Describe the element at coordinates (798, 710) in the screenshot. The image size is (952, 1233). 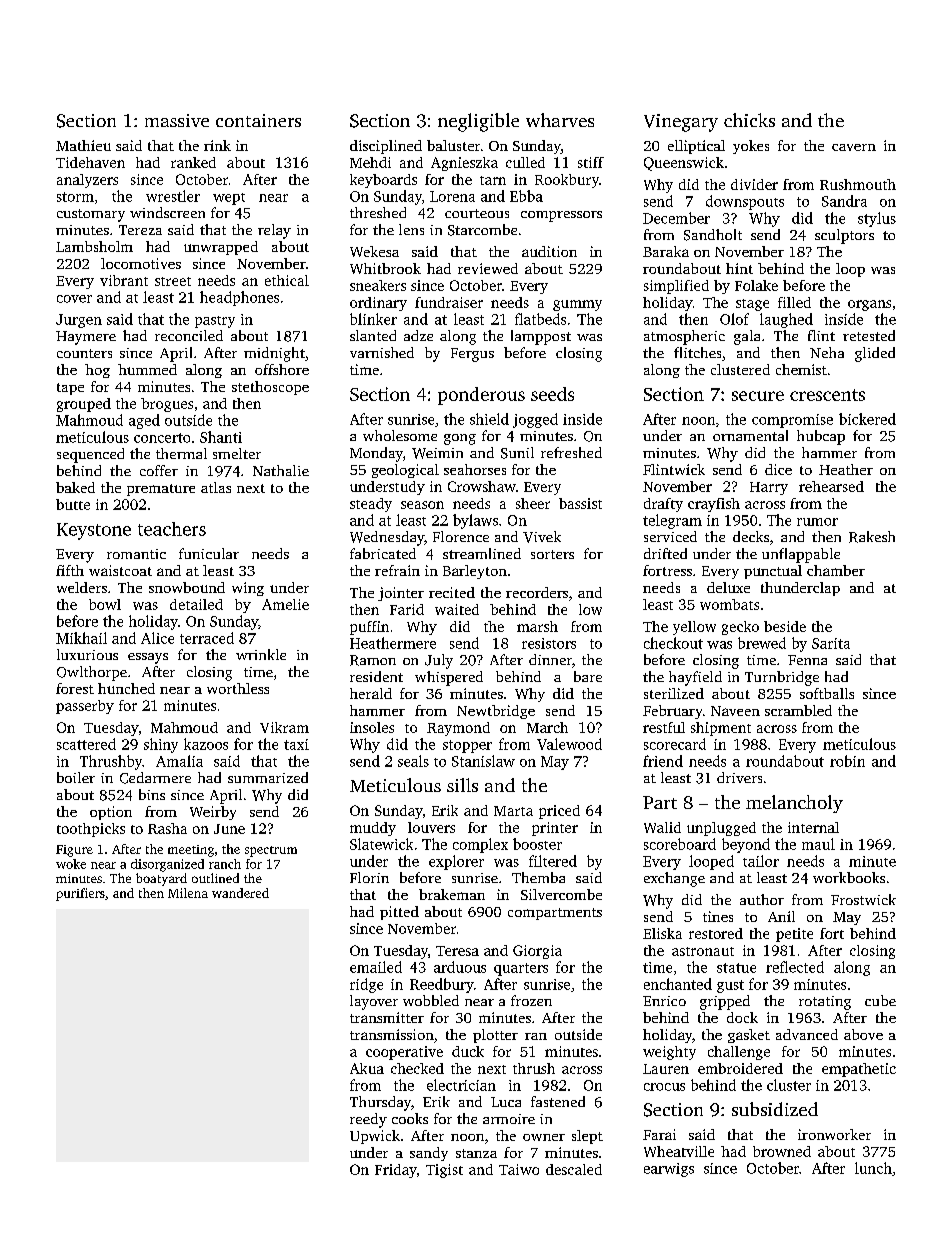
I see `scrambled` at that location.
